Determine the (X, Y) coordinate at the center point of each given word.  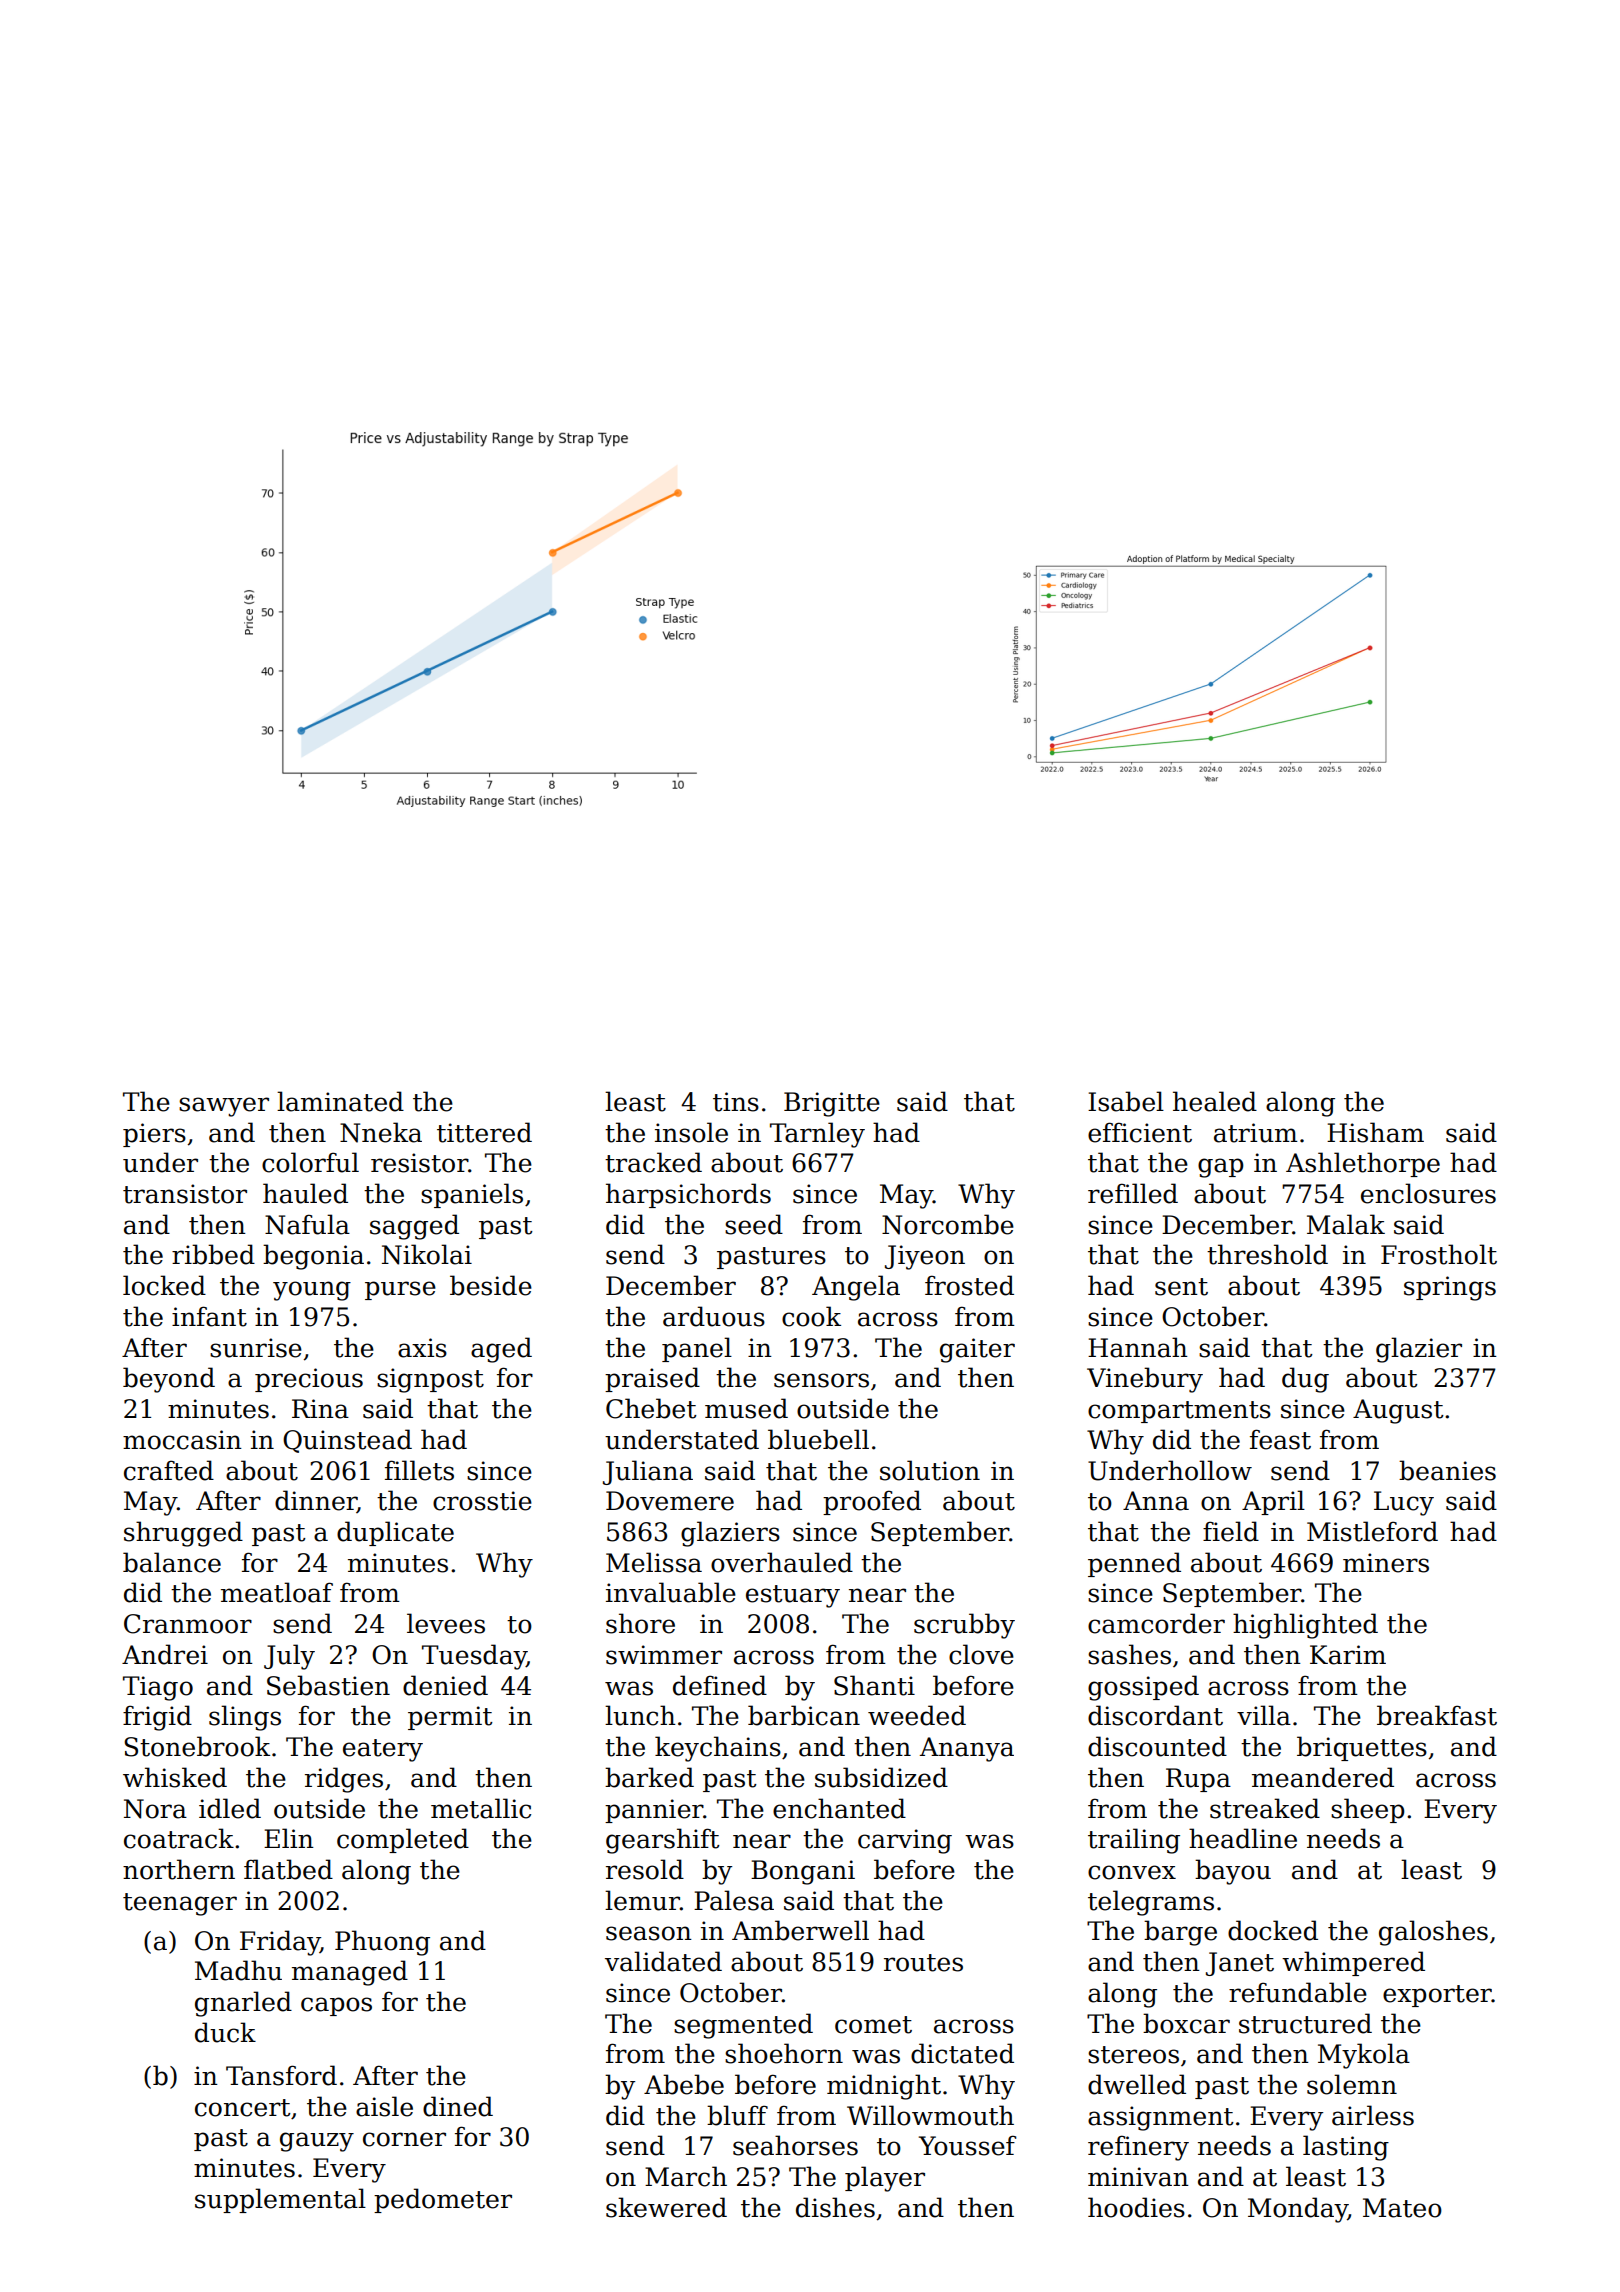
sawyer (224, 1107)
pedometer (443, 2200)
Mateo (1402, 2208)
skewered (666, 2207)
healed (1215, 1101)
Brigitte (832, 1104)
